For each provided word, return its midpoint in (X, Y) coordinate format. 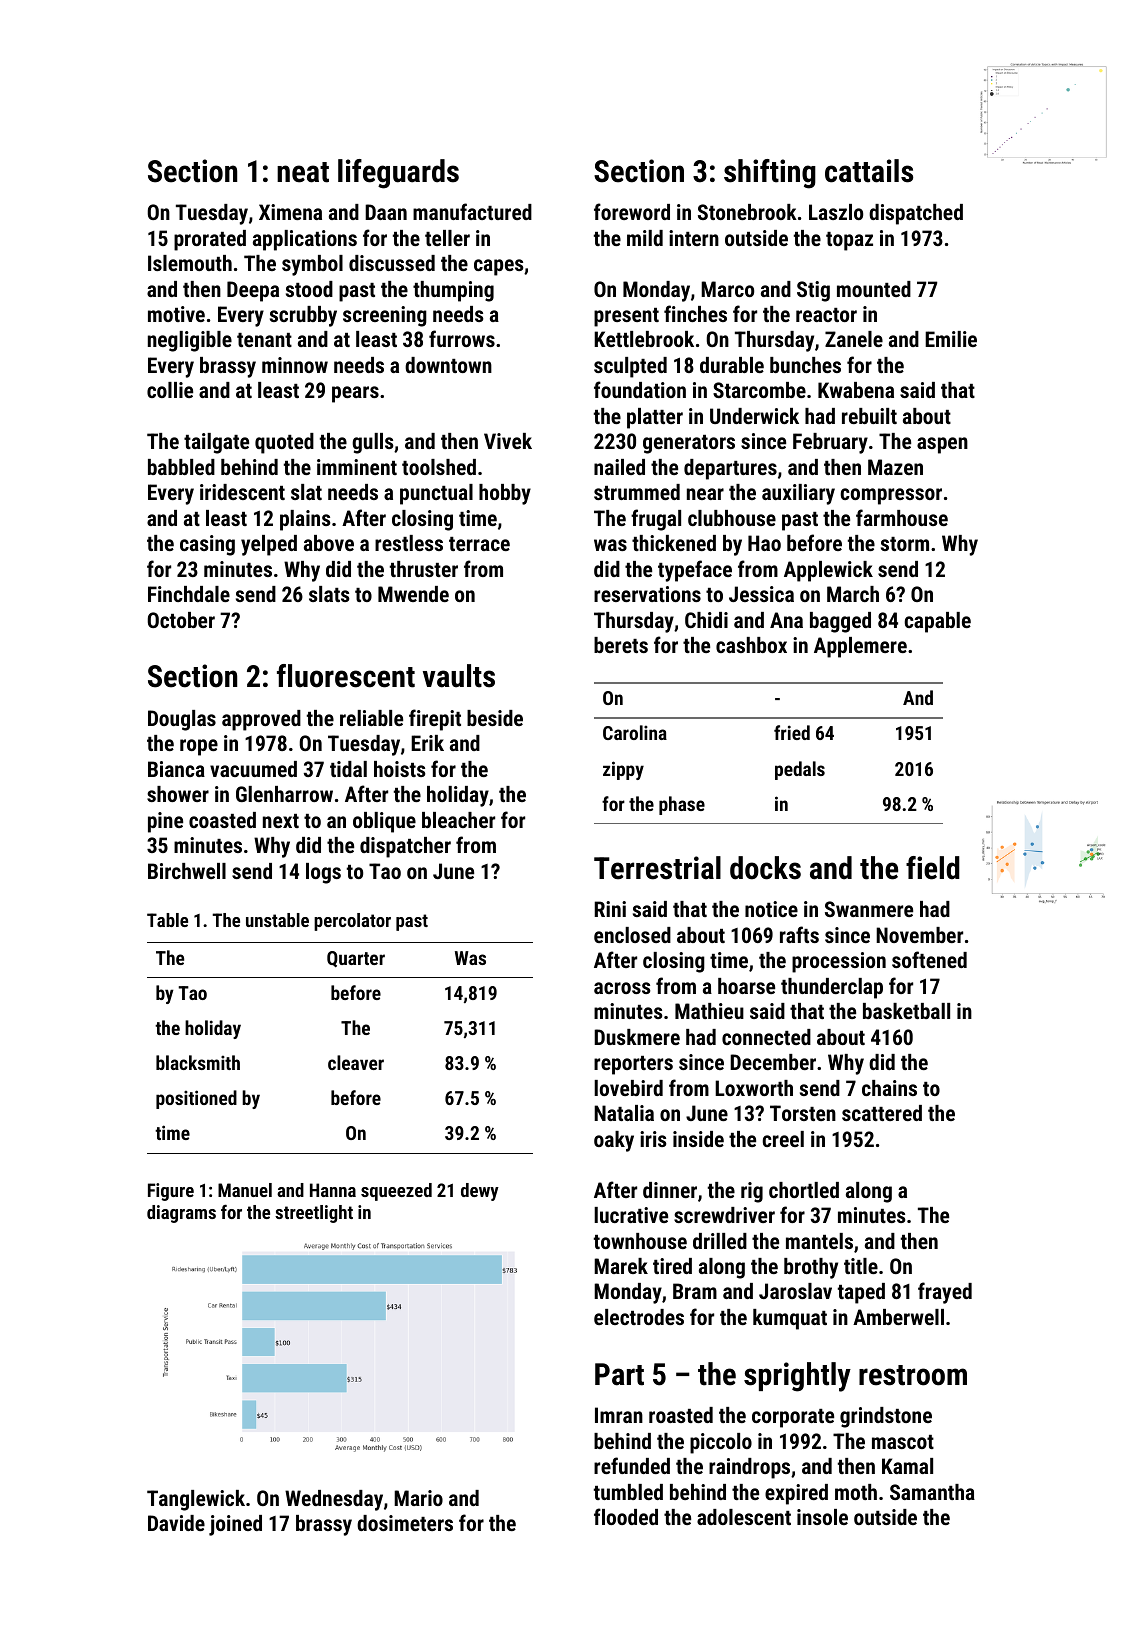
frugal (656, 520)
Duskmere (637, 1037)
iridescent (242, 492)
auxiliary (798, 494)
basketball (906, 1011)
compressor (891, 496)
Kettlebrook (644, 339)
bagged (840, 622)
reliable (371, 718)
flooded (626, 1516)
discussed (392, 263)
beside (495, 718)
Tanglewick (196, 1500)
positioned (196, 1099)
